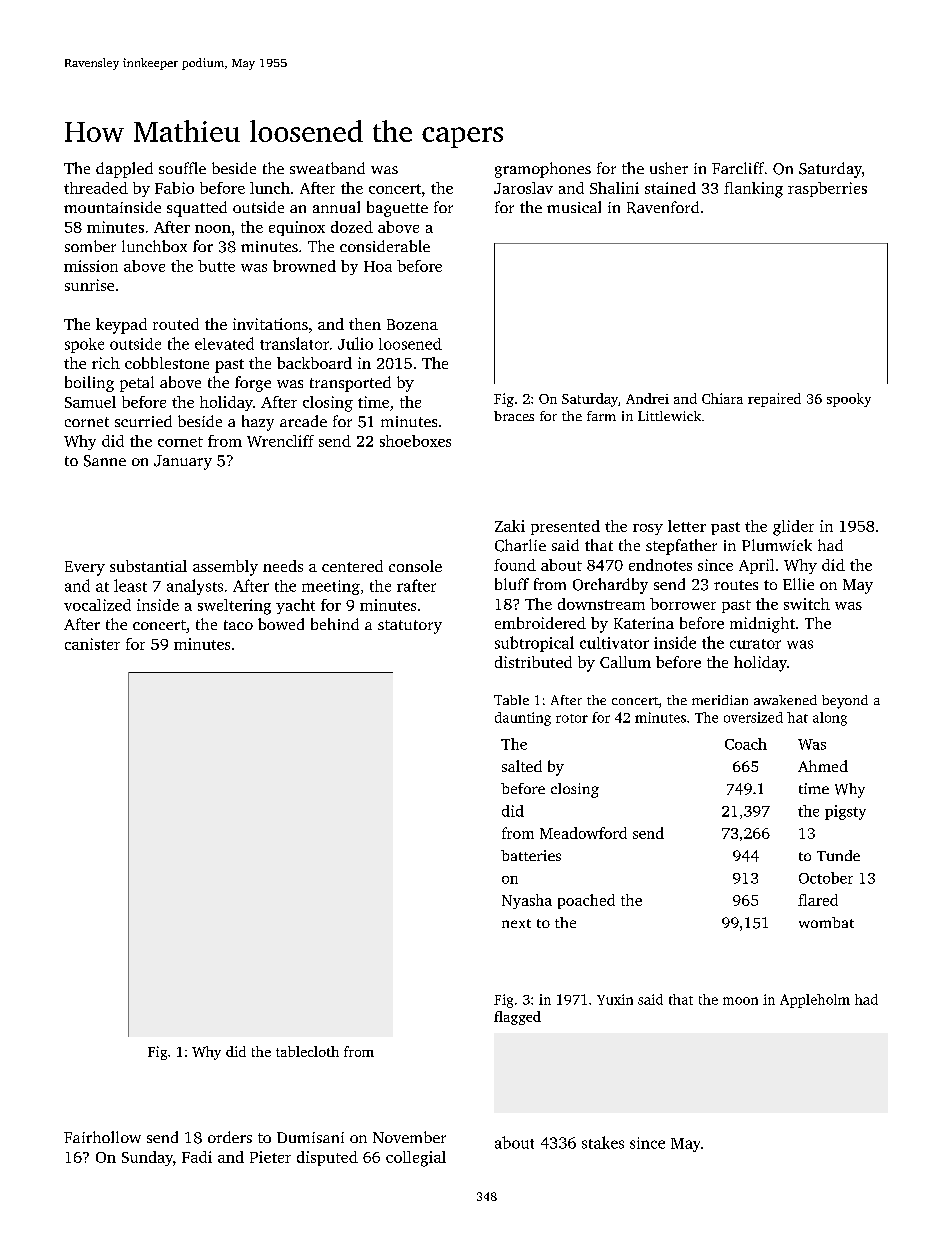  Describe the element at coordinates (230, 1137) in the screenshot. I see `orders` at that location.
